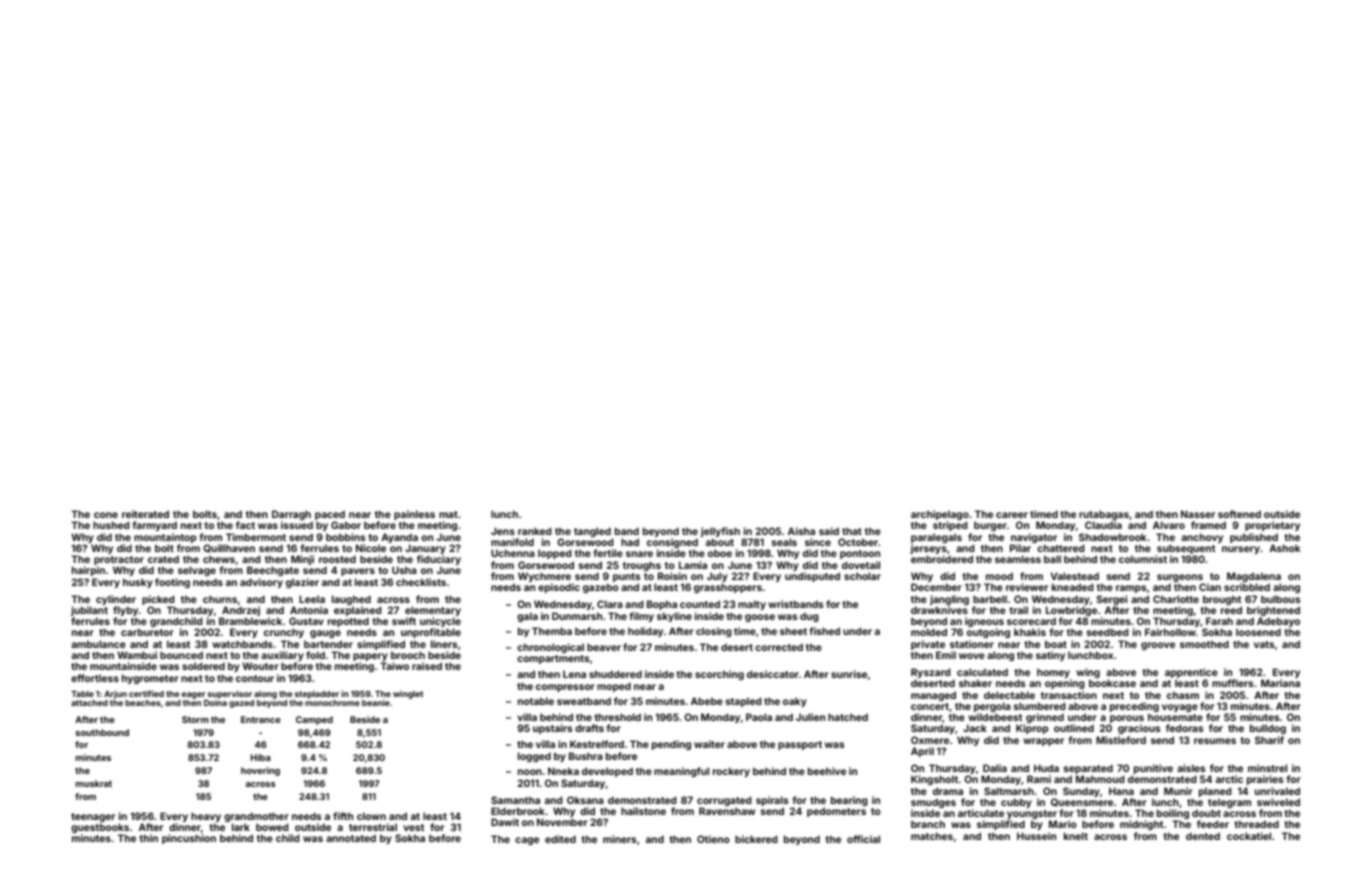  What do you see at coordinates (995, 717) in the image?
I see `wildebeest` at bounding box center [995, 717].
